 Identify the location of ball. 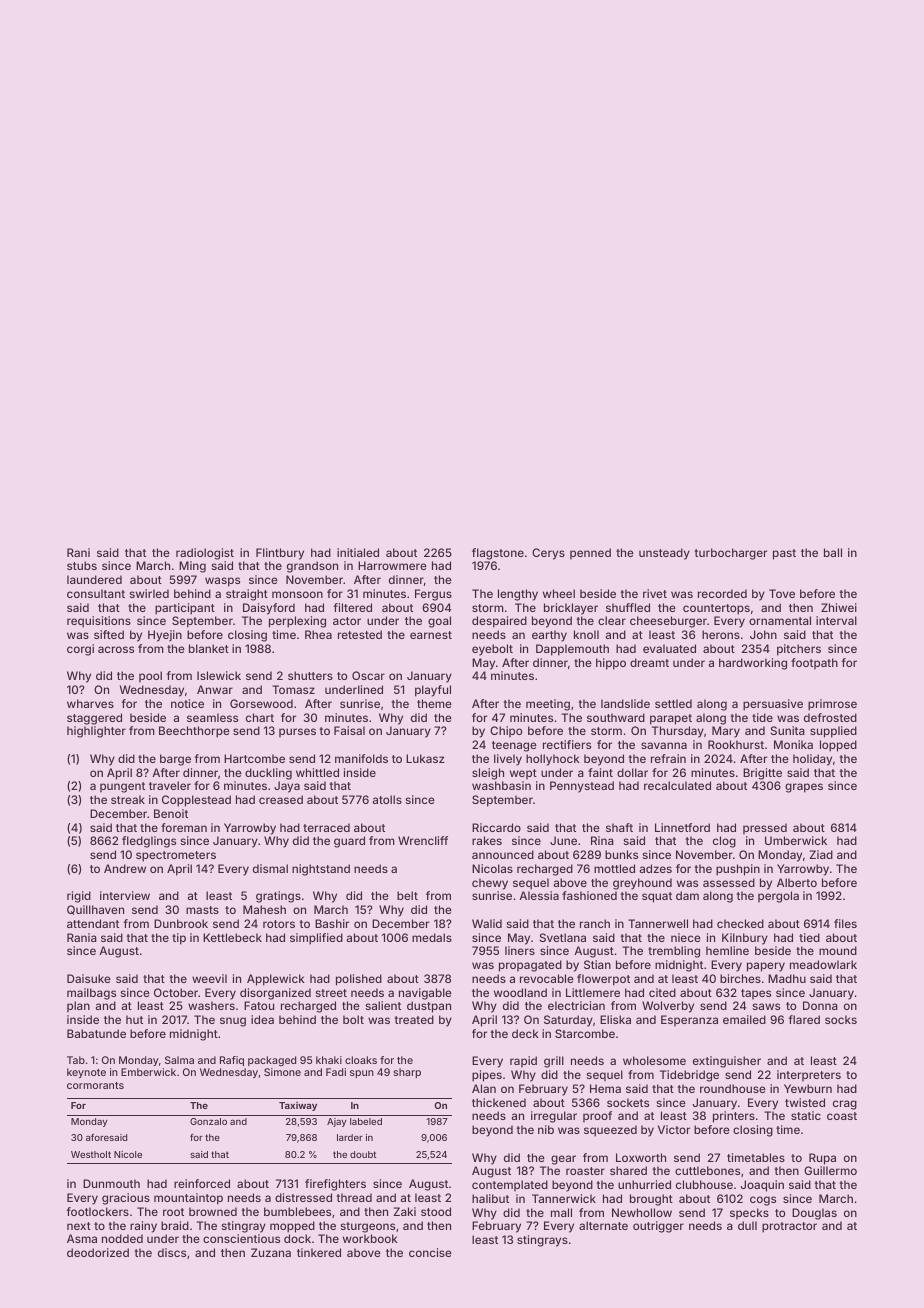
(833, 552).
